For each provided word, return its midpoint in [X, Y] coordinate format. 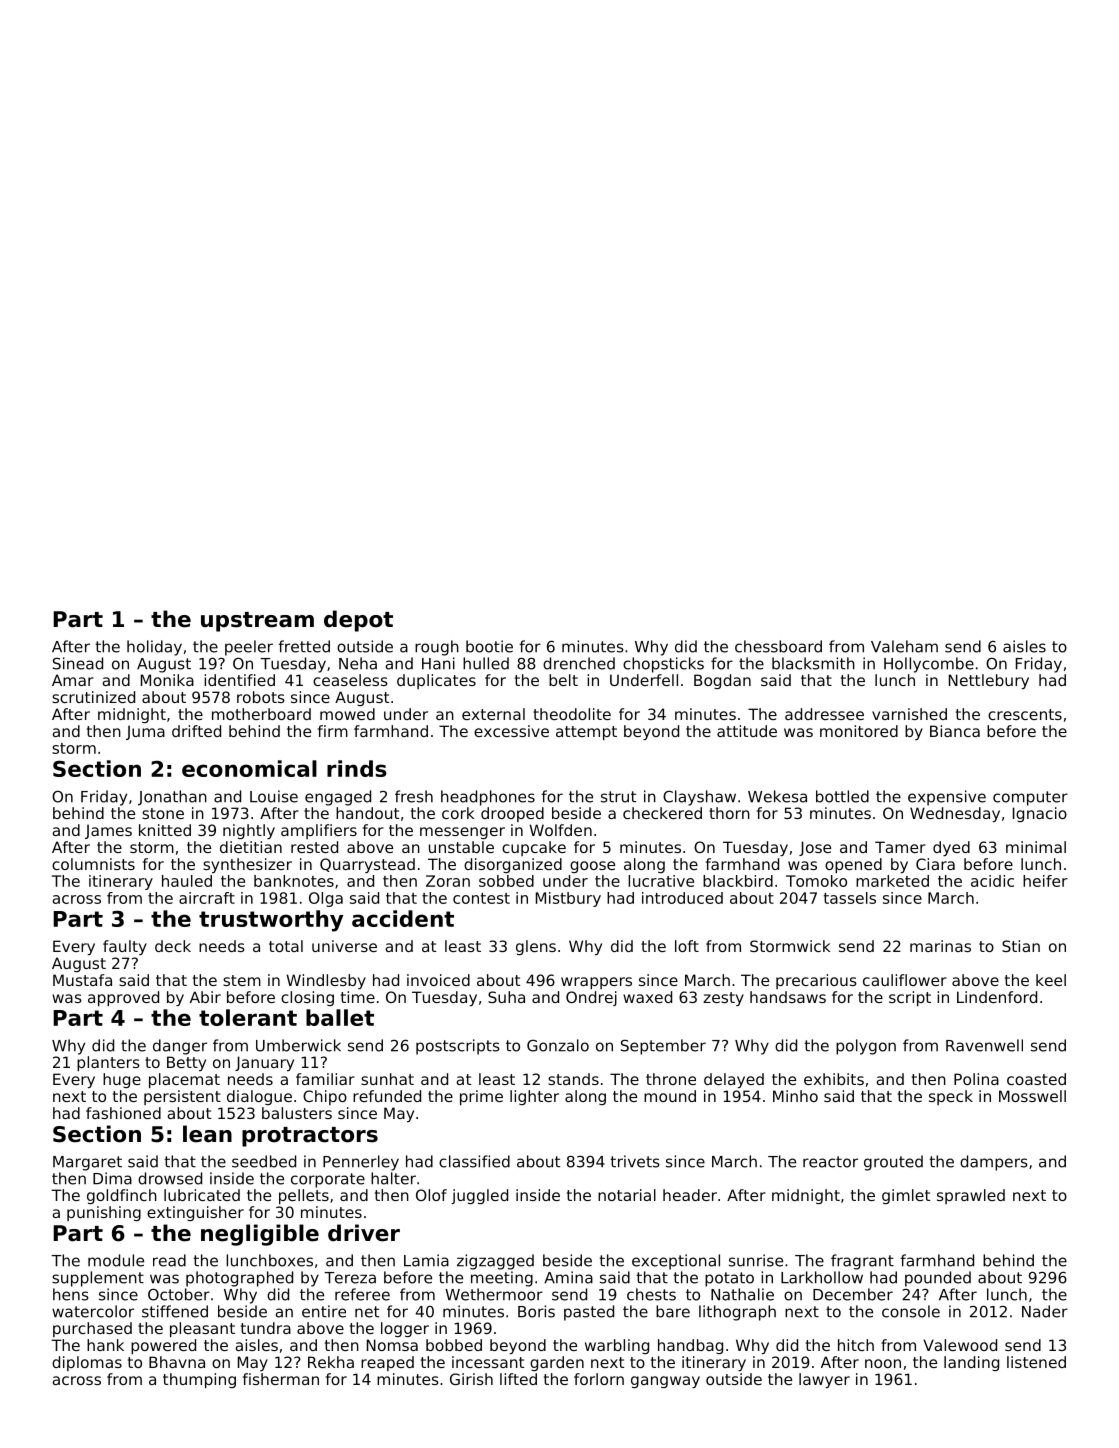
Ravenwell [984, 1045]
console [911, 1311]
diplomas [87, 1363]
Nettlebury [989, 681]
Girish [471, 1379]
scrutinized [93, 697]
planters [108, 1063]
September [663, 1047]
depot [358, 621]
